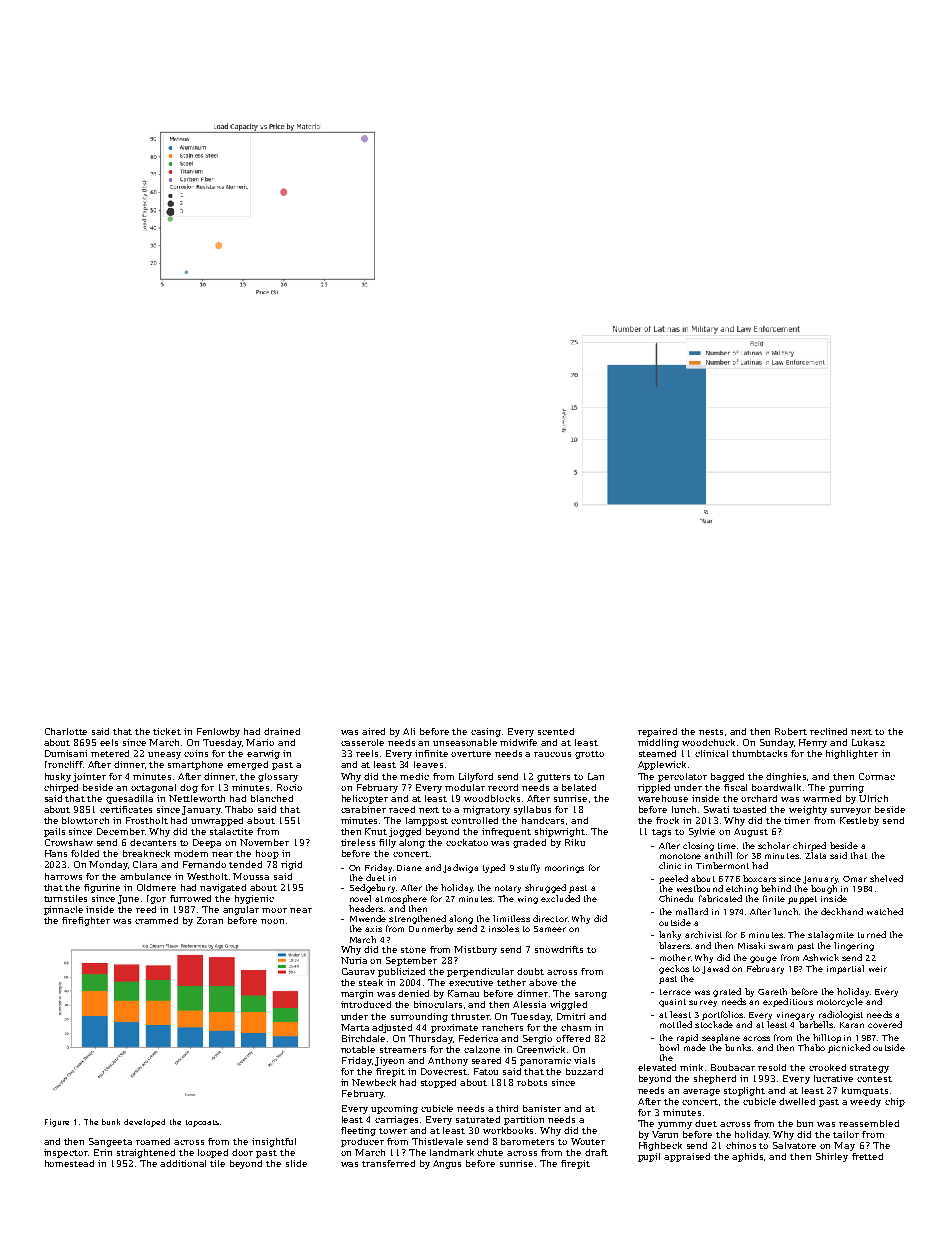 This screenshot has width=952, height=1233. What do you see at coordinates (401, 972) in the screenshot?
I see `publicized` at bounding box center [401, 972].
